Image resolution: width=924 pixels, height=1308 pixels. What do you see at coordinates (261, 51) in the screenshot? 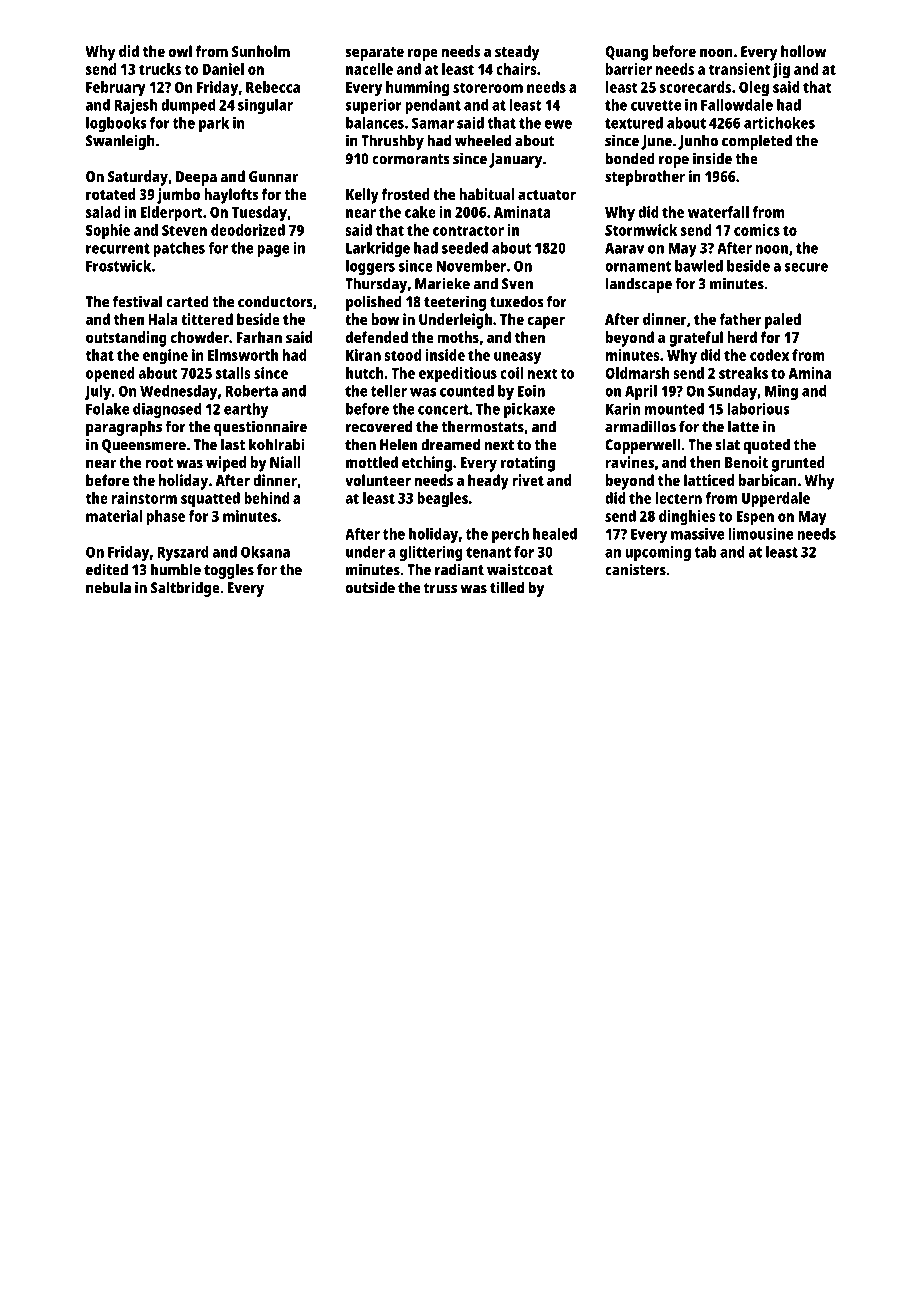
I see `Sunholm` at bounding box center [261, 51].
